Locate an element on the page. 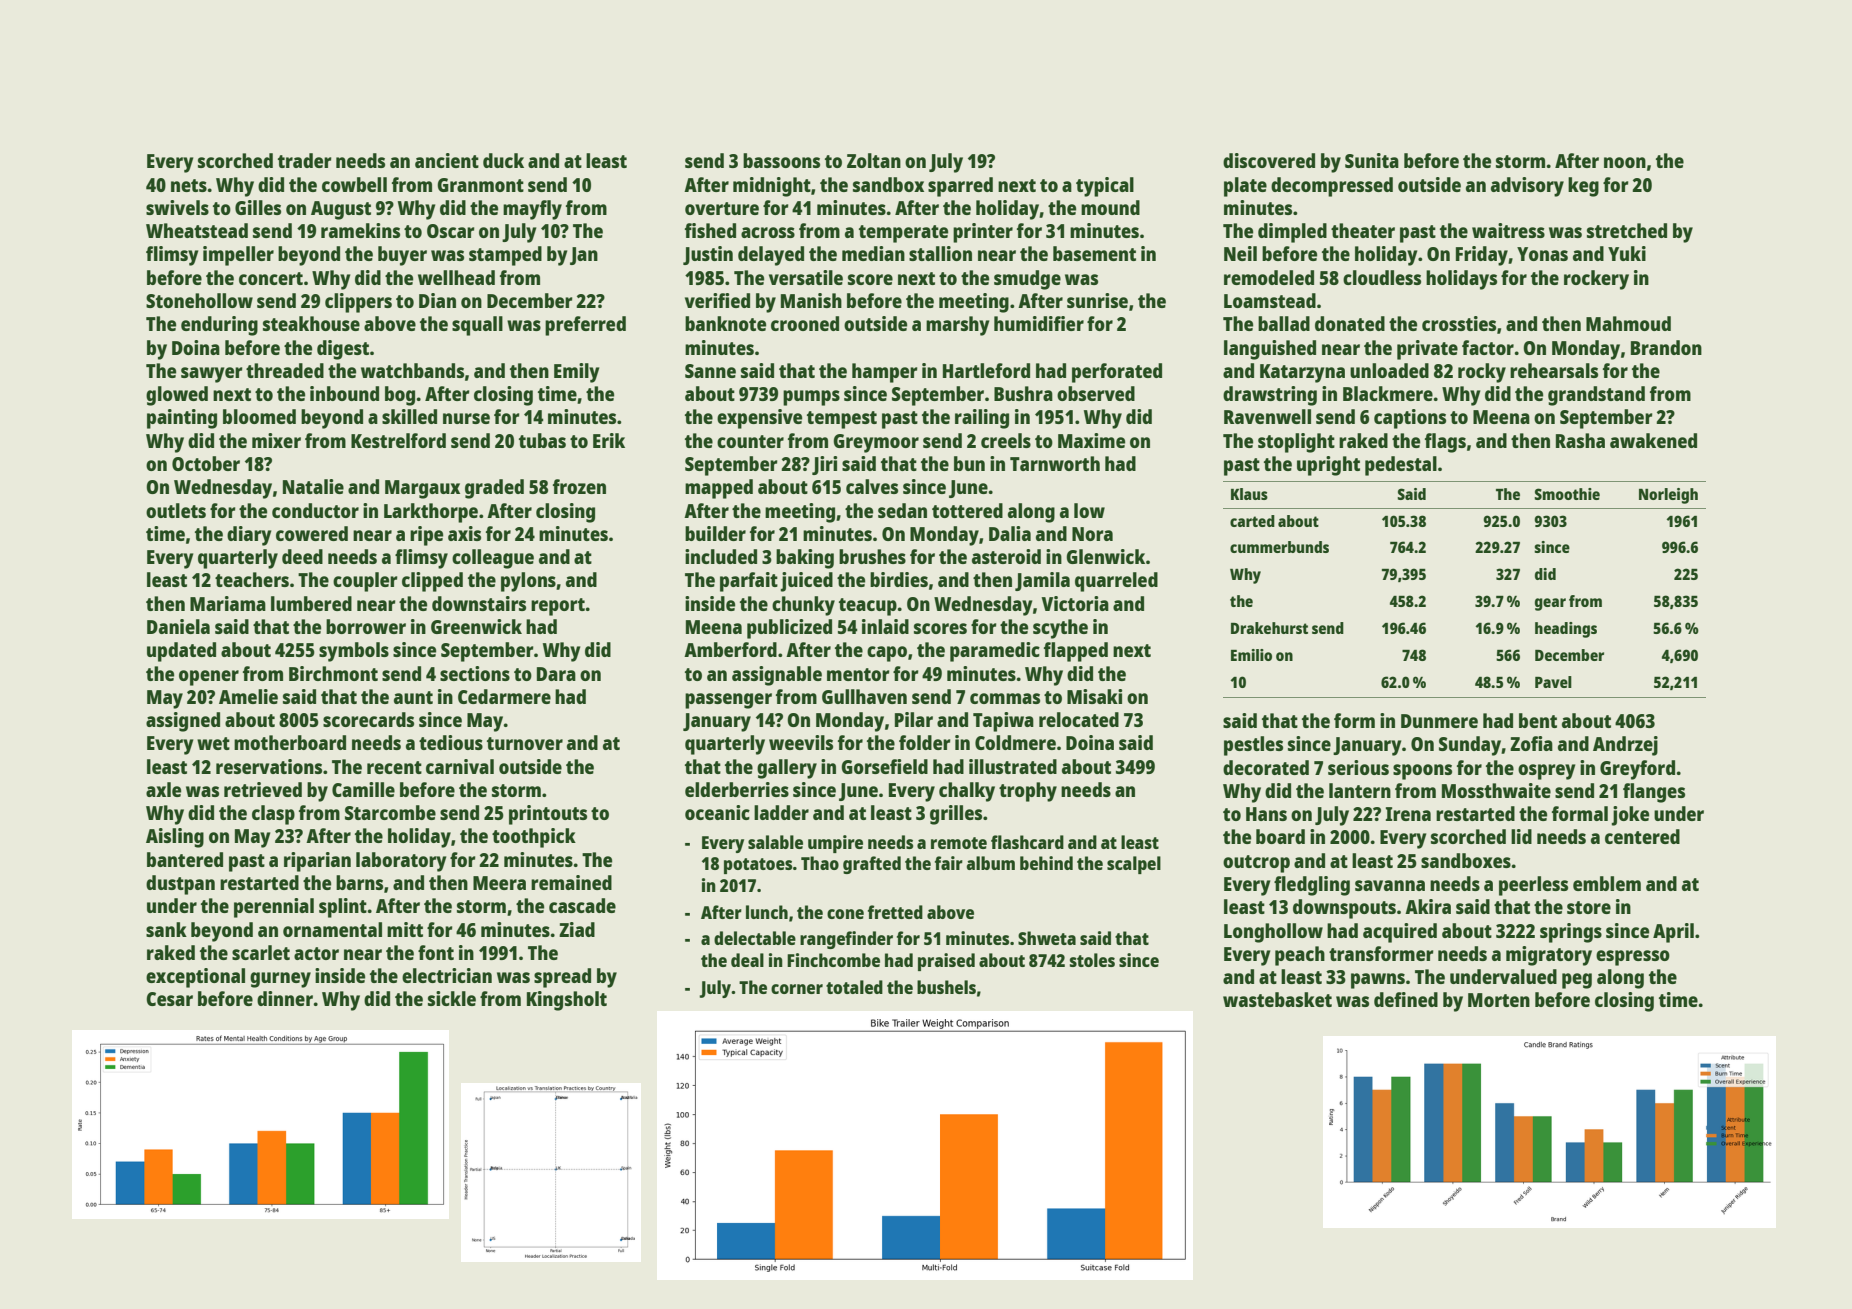 The height and width of the document is (1309, 1852). perennial is located at coordinates (274, 908).
